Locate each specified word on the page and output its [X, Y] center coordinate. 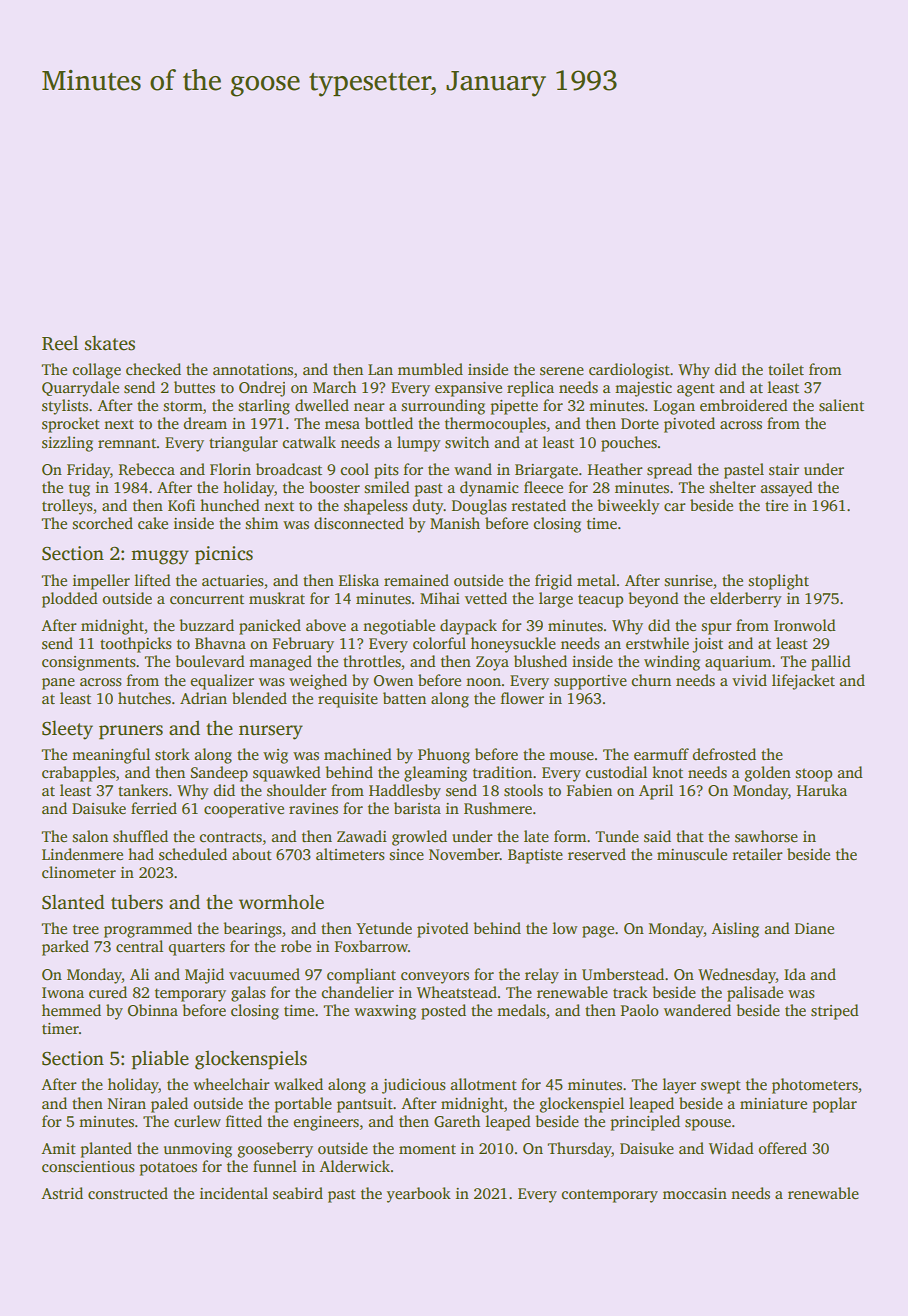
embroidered [744, 405]
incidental [234, 1193]
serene [562, 371]
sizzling [67, 444]
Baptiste [535, 856]
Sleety [67, 730]
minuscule [692, 854]
